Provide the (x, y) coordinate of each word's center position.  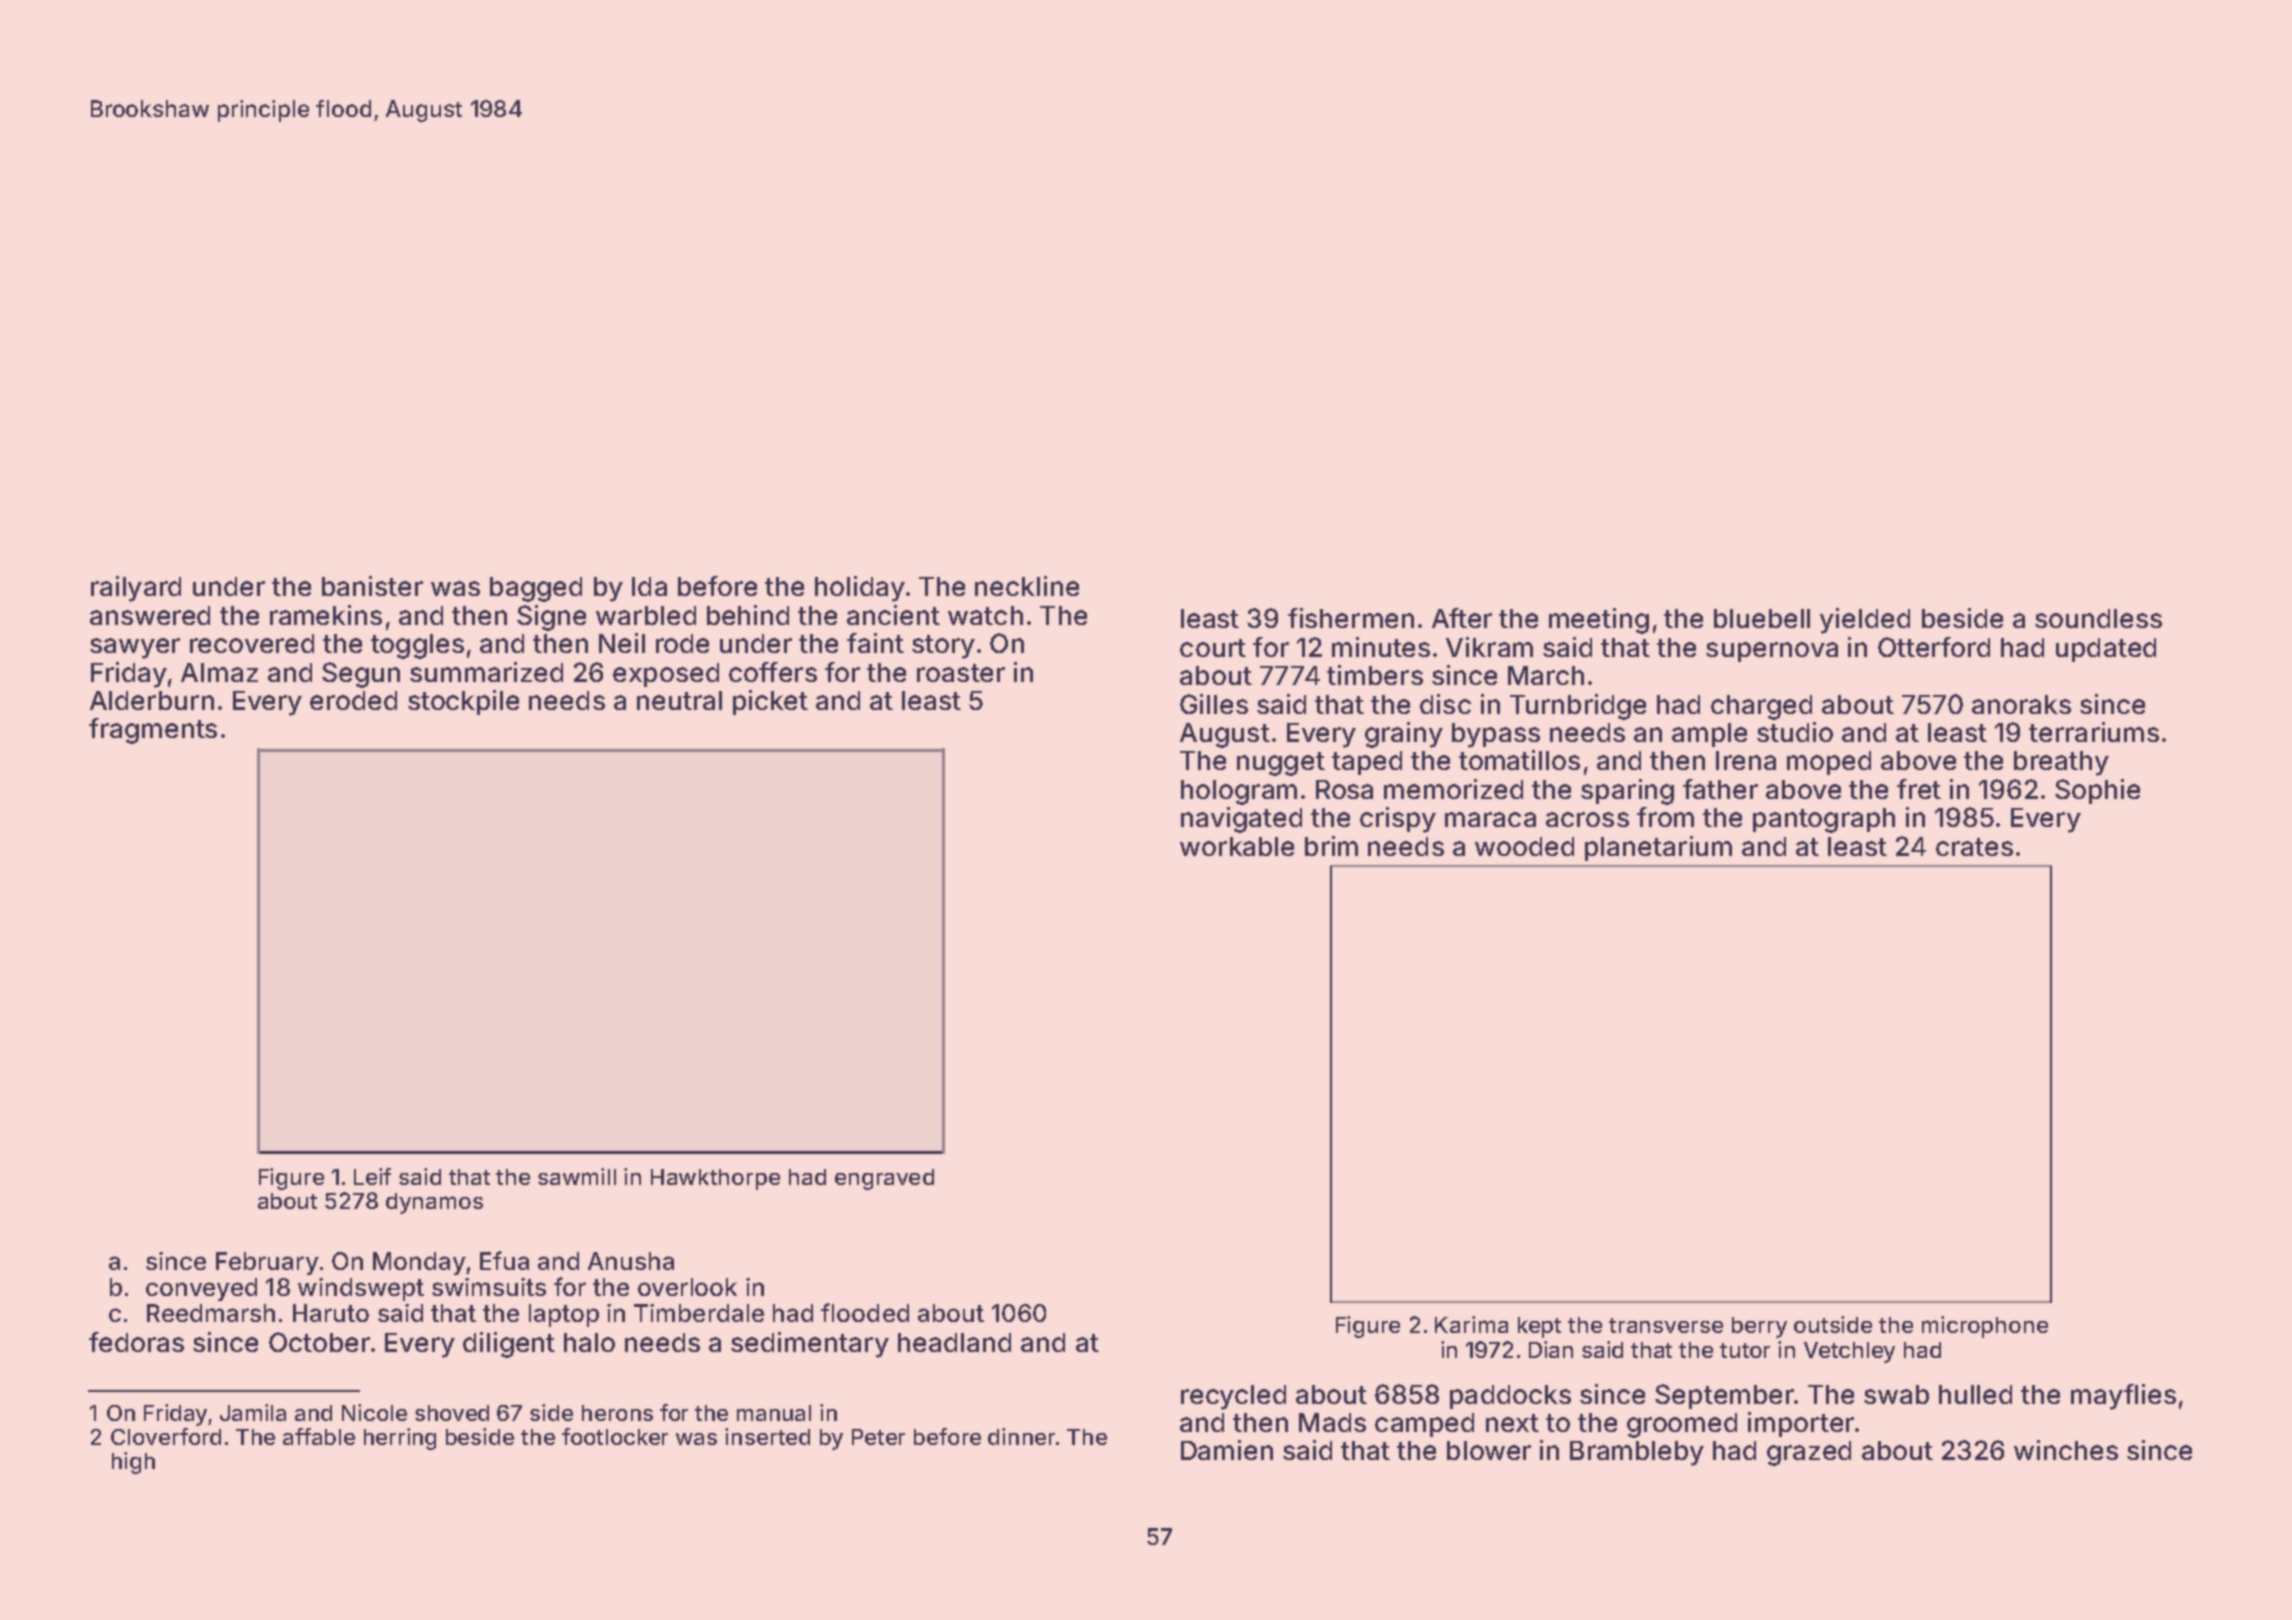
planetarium (1658, 848)
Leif (372, 1176)
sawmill (577, 1176)
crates (1974, 847)
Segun (361, 675)
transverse (1666, 1325)
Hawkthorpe (715, 1179)
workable (1237, 846)
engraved (884, 1179)
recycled (1233, 1397)
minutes (1381, 647)
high (133, 1463)
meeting (1599, 621)
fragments (153, 731)
